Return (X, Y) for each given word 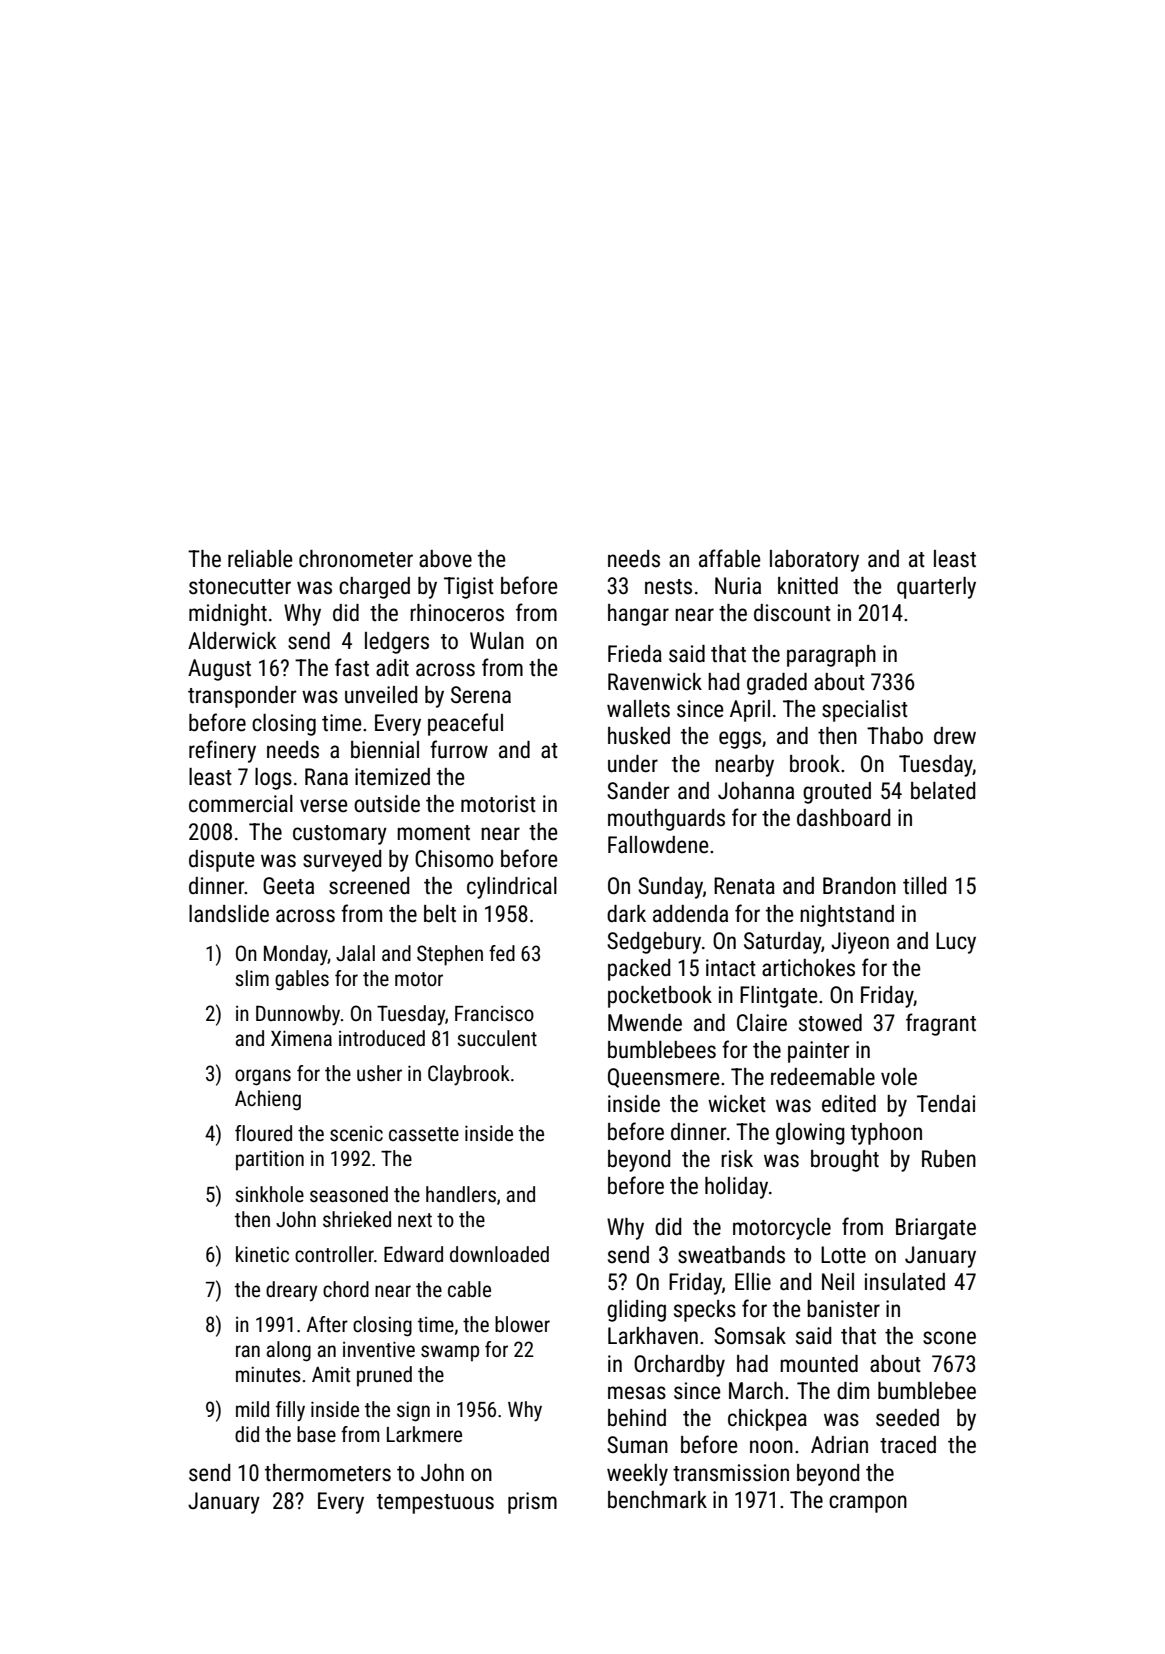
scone (949, 1338)
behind (637, 1418)
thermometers (328, 1473)
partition (270, 1160)
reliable (260, 559)
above (445, 559)
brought (845, 1161)
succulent (497, 1038)
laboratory (814, 561)
